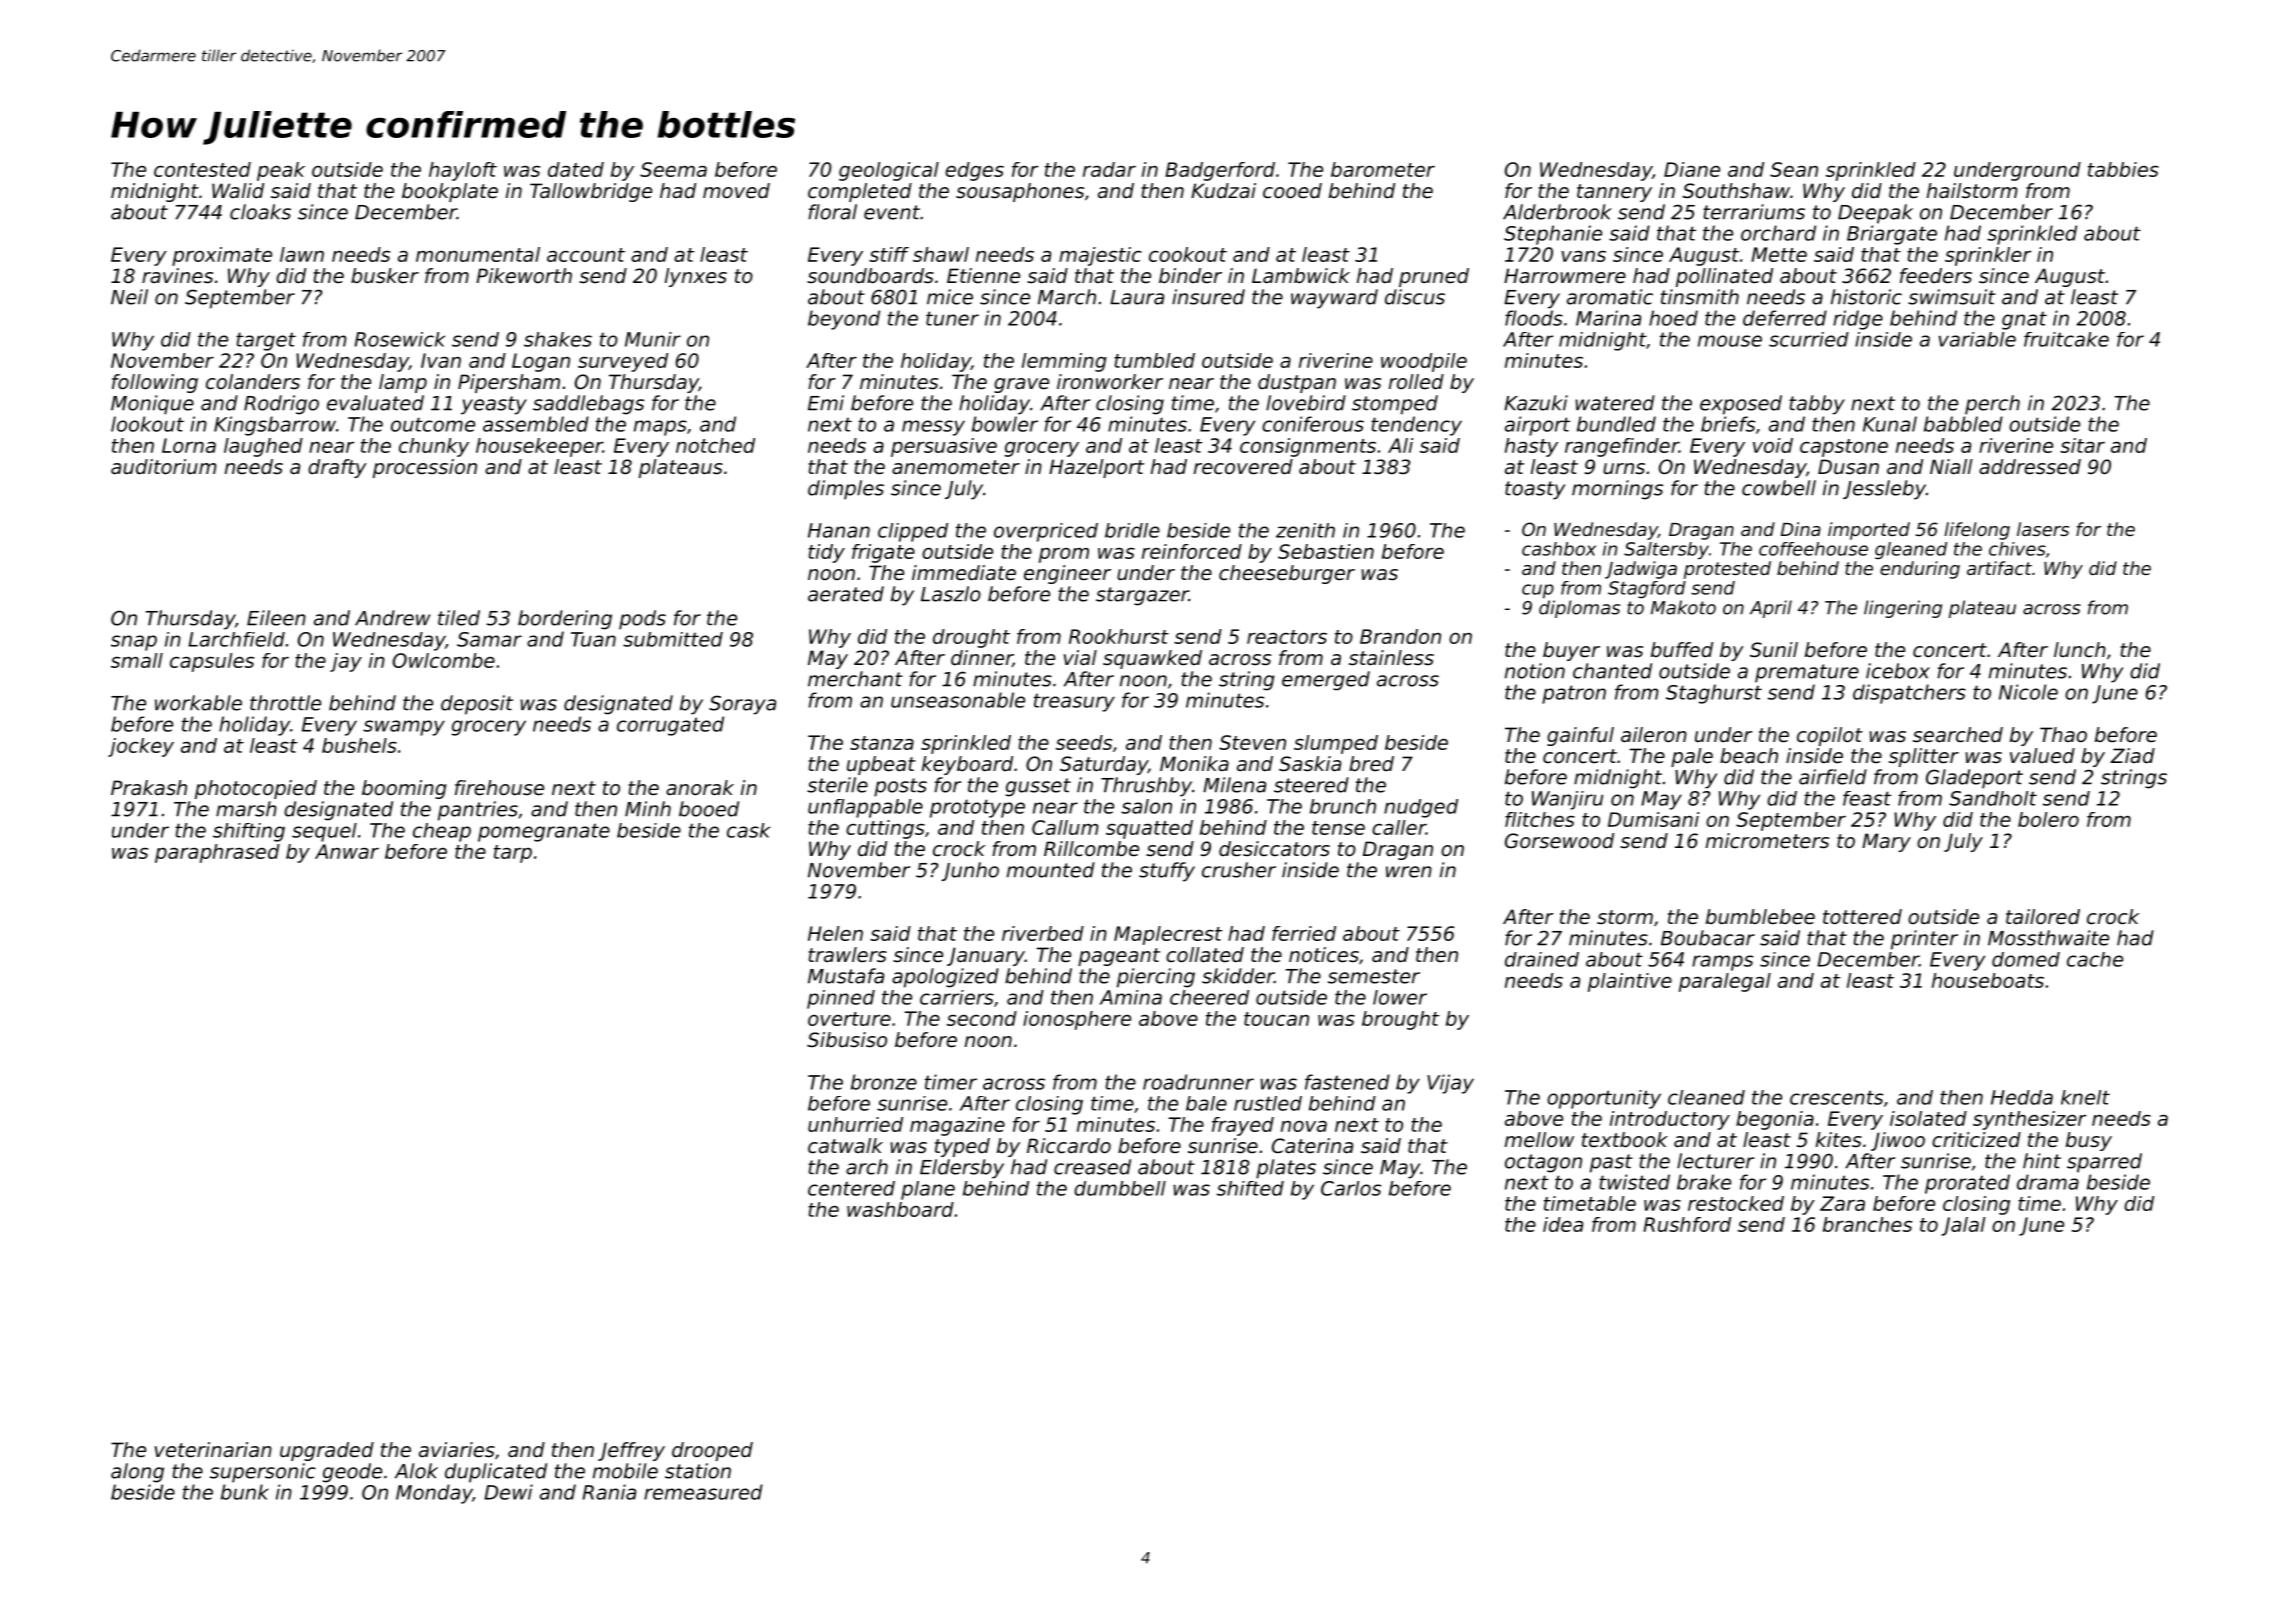 Image resolution: width=2282 pixels, height=1614 pixels. Describe the element at coordinates (536, 424) in the page. I see `assembled` at that location.
